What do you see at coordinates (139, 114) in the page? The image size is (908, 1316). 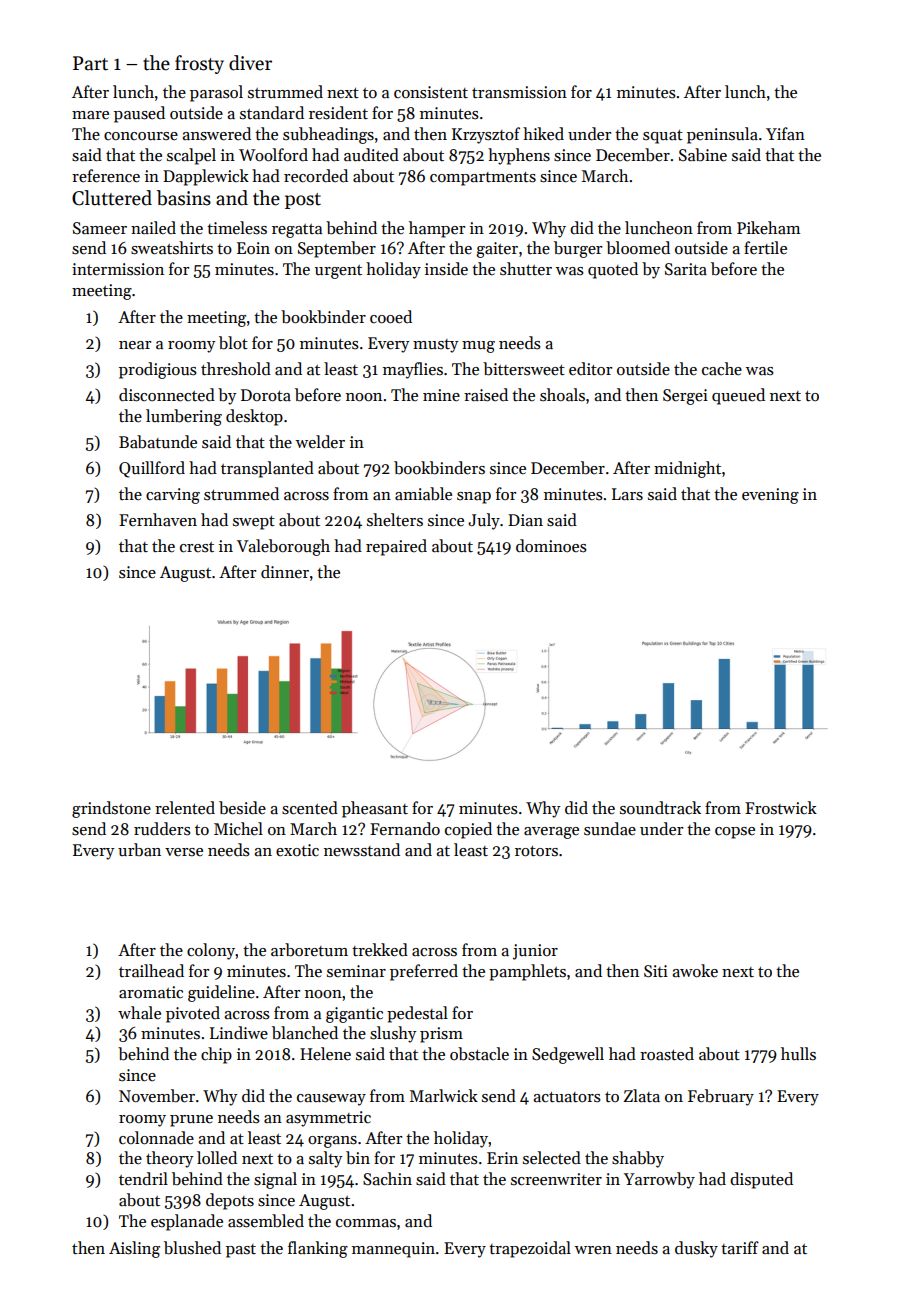 I see `paused` at bounding box center [139, 114].
